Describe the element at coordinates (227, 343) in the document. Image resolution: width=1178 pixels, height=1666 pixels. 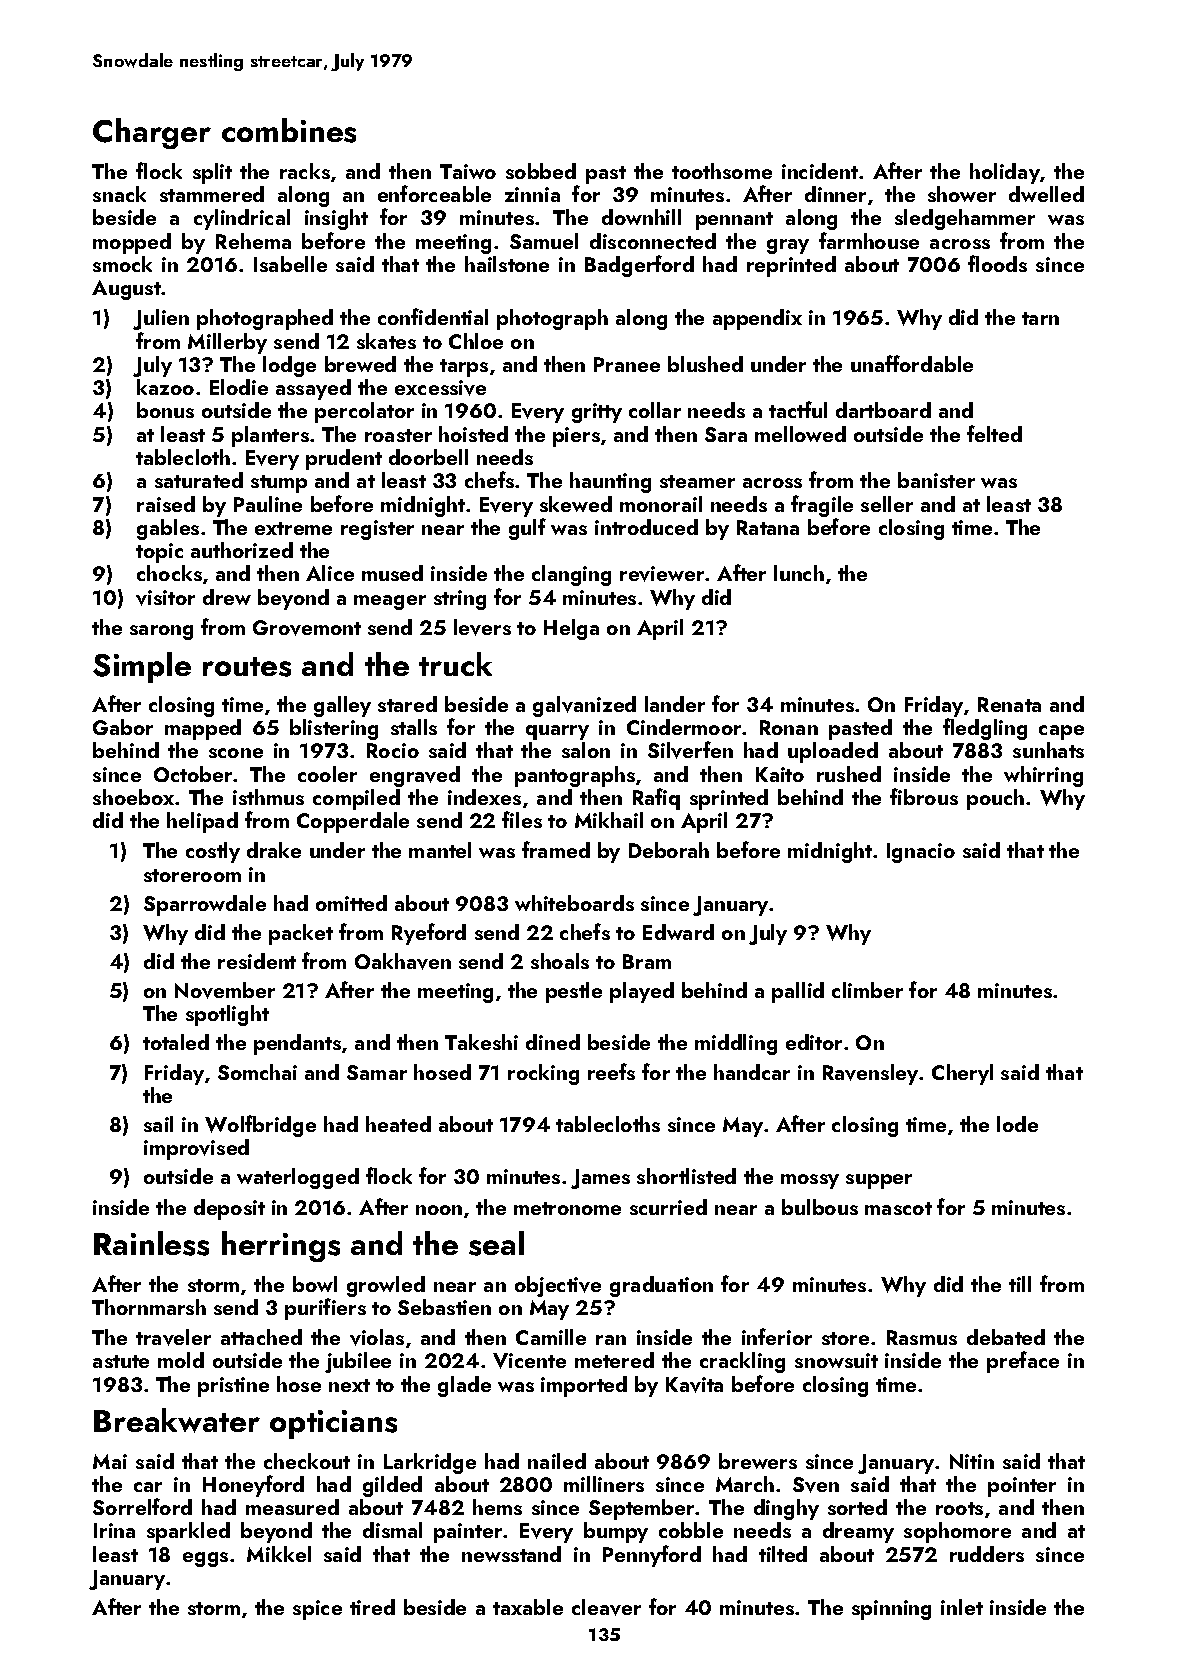
I see `Millerby` at that location.
